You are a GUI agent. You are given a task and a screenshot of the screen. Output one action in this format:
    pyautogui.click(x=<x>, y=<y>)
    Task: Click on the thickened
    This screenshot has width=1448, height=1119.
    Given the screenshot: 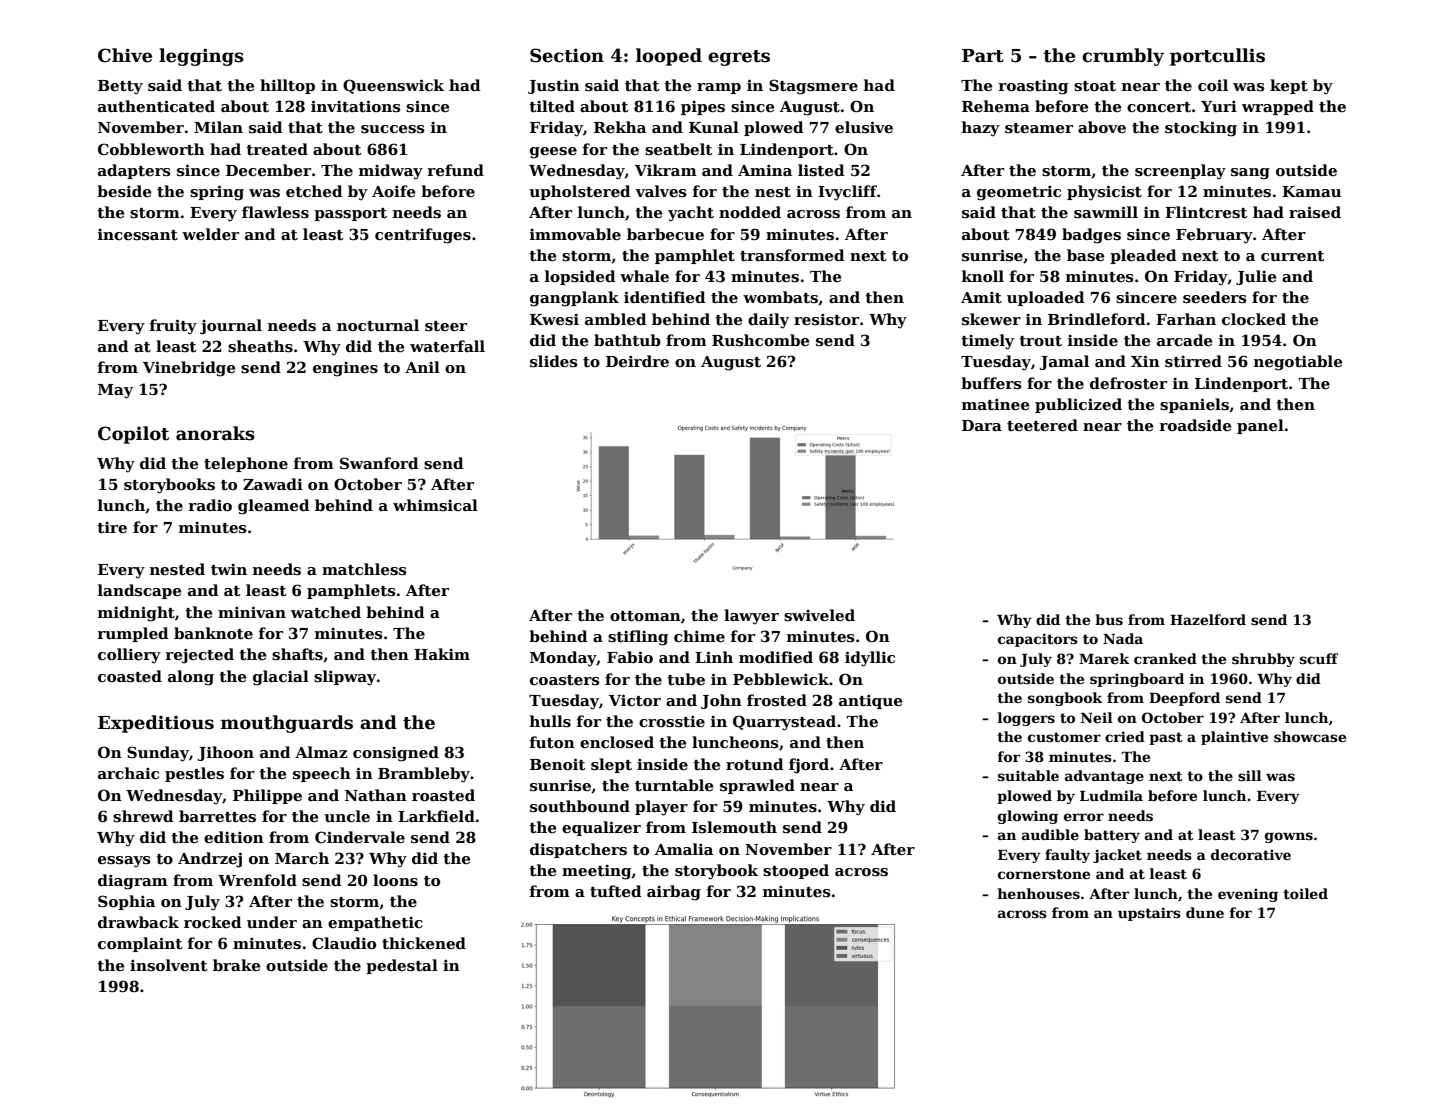 What is the action you would take?
    pyautogui.click(x=424, y=943)
